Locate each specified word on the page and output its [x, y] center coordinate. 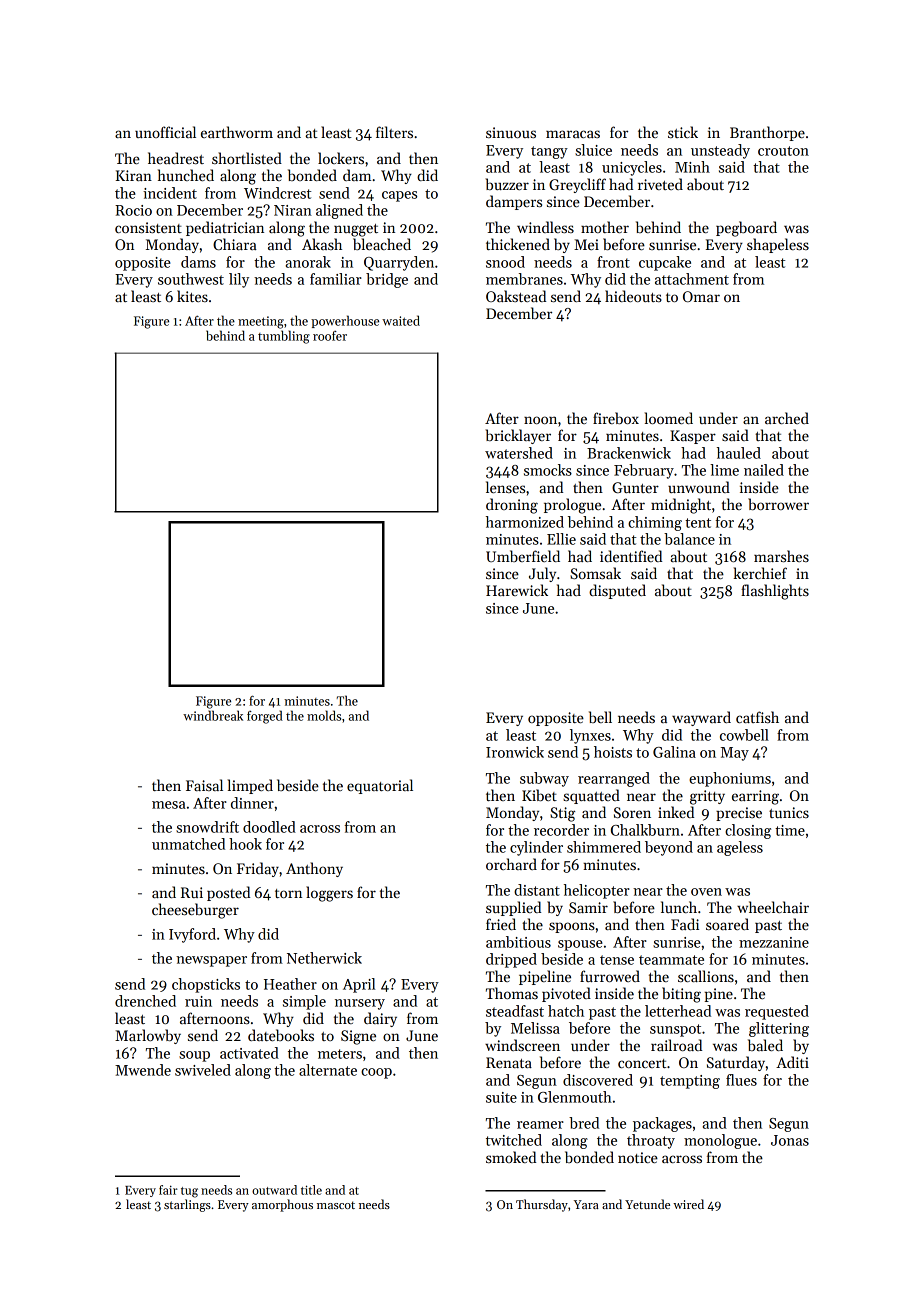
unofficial [165, 132]
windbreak [213, 715]
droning [512, 506]
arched [787, 418]
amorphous [282, 1205]
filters [394, 132]
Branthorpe [767, 133]
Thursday [542, 1205]
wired [688, 1204]
